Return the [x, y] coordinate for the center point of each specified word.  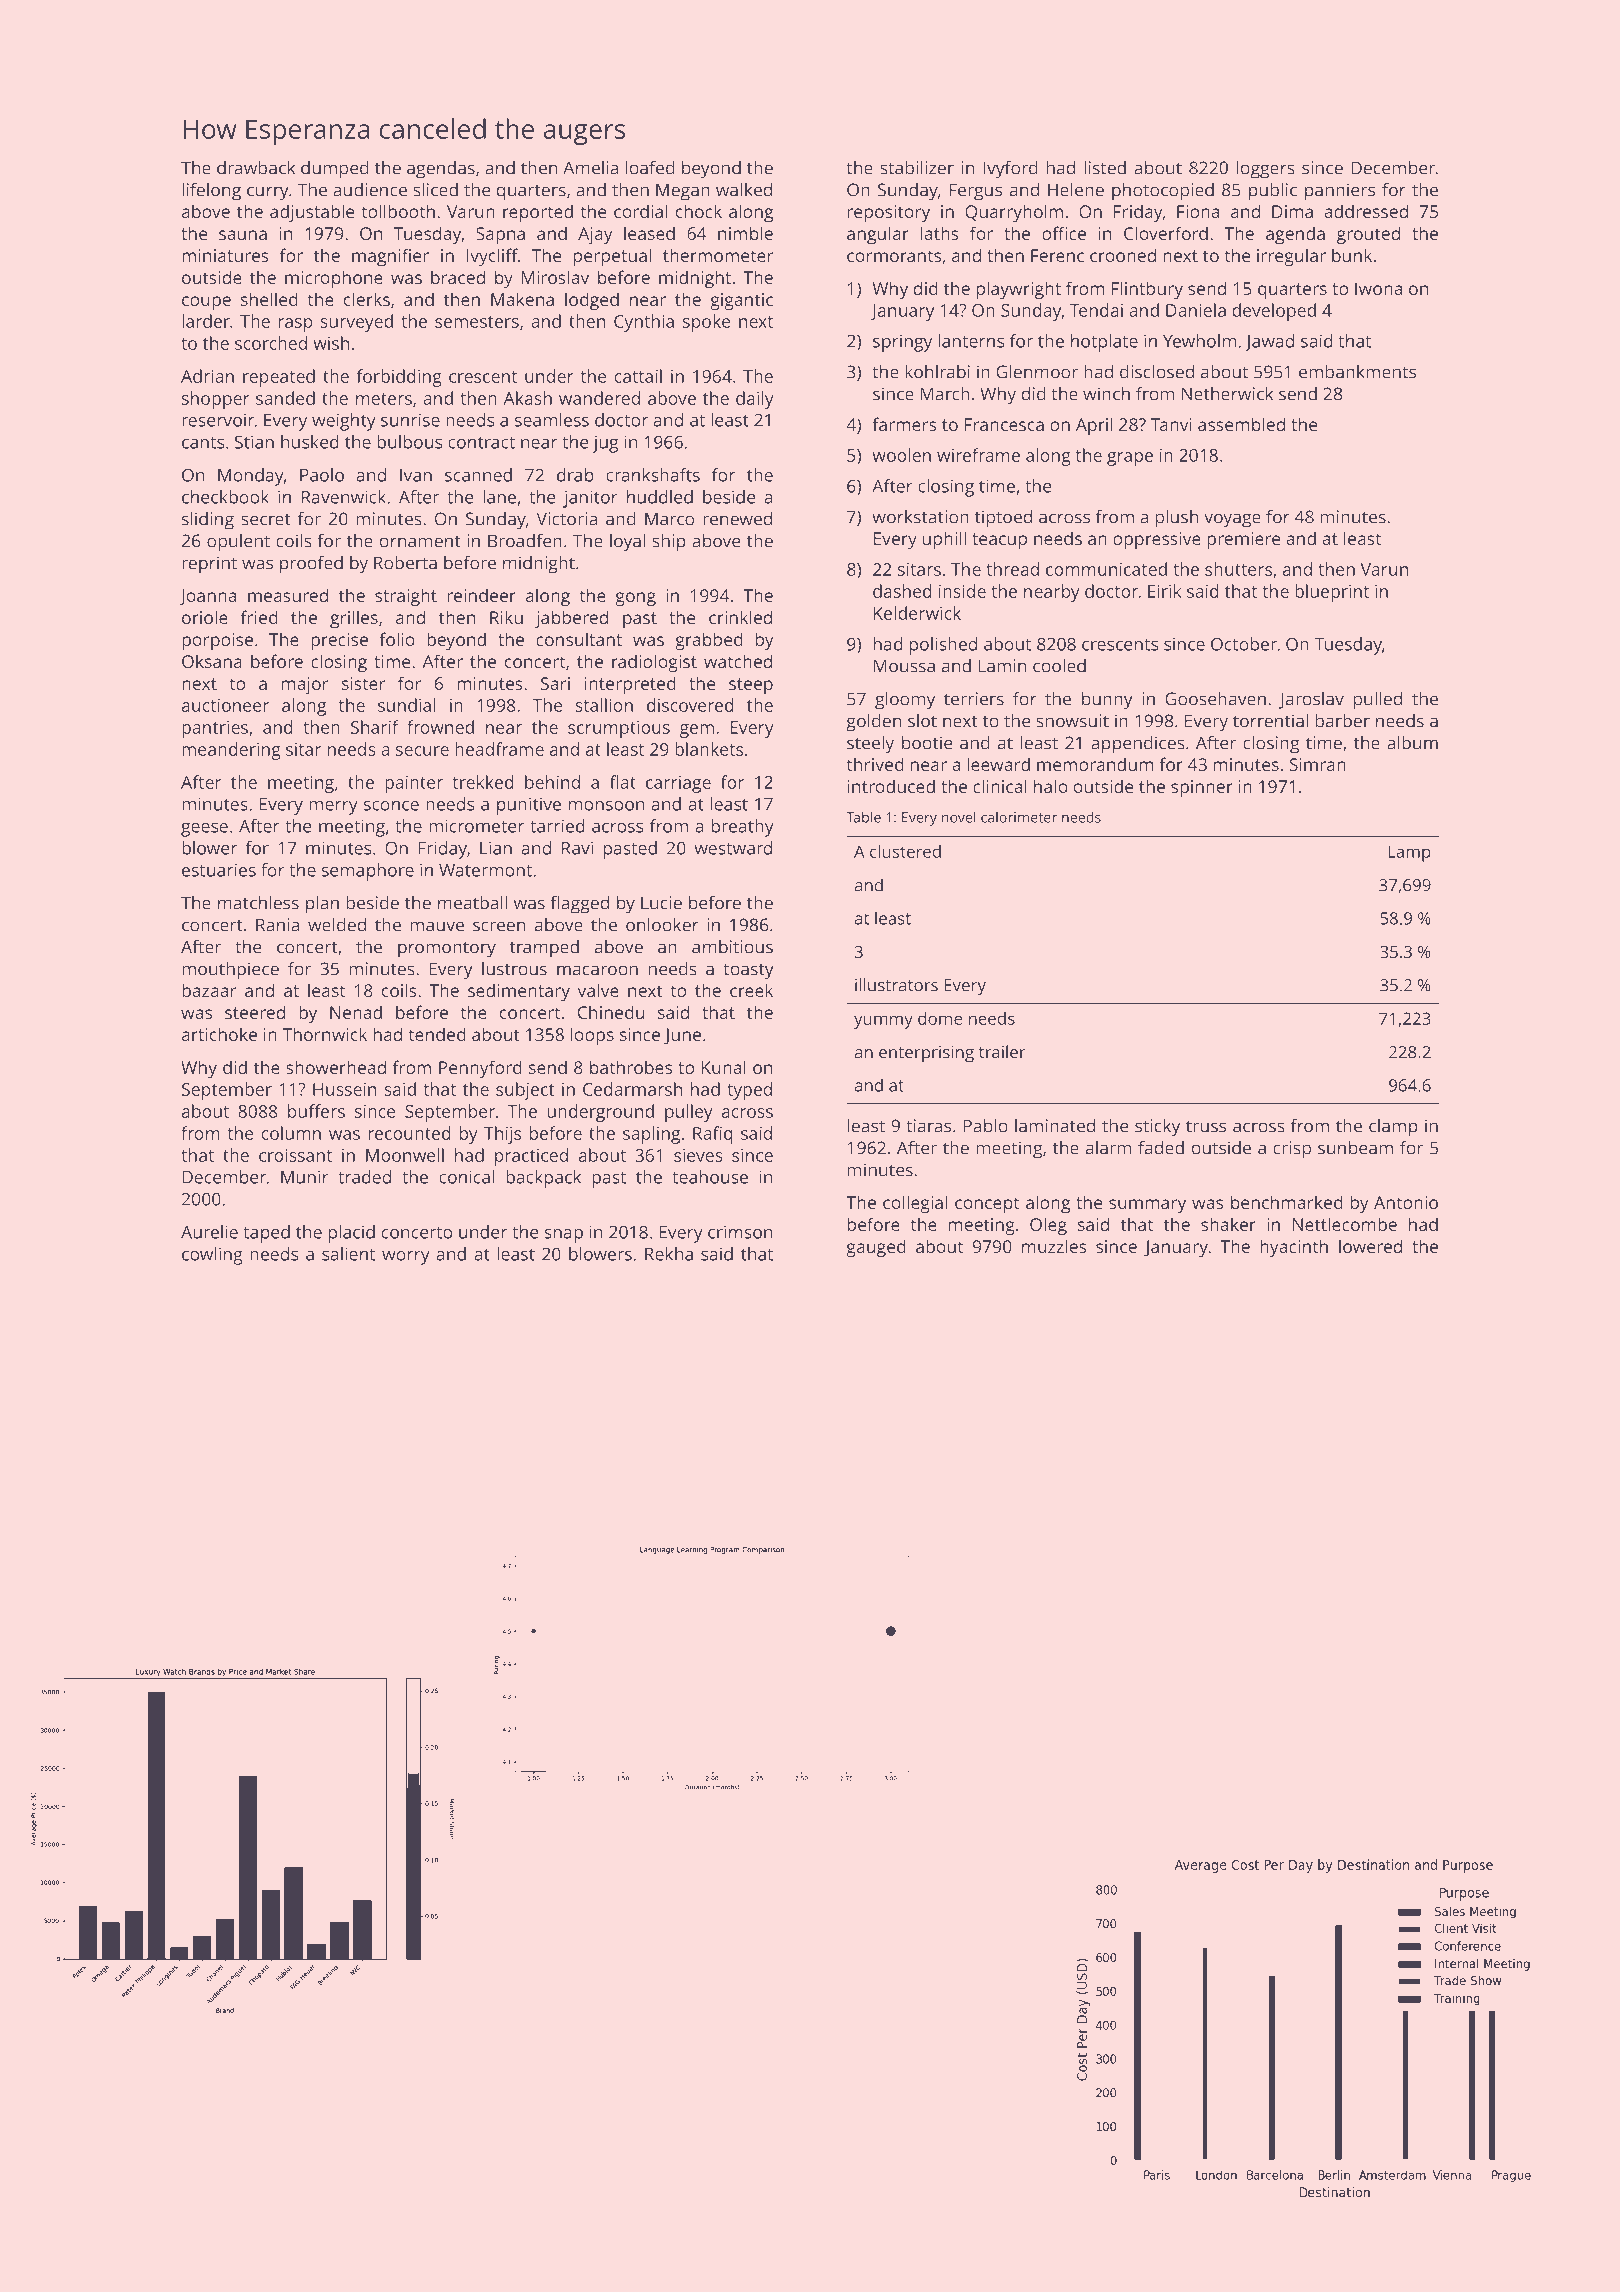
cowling [212, 1256]
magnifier [390, 257]
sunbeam [1355, 1148]
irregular [1291, 257]
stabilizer [917, 168]
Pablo [985, 1126]
